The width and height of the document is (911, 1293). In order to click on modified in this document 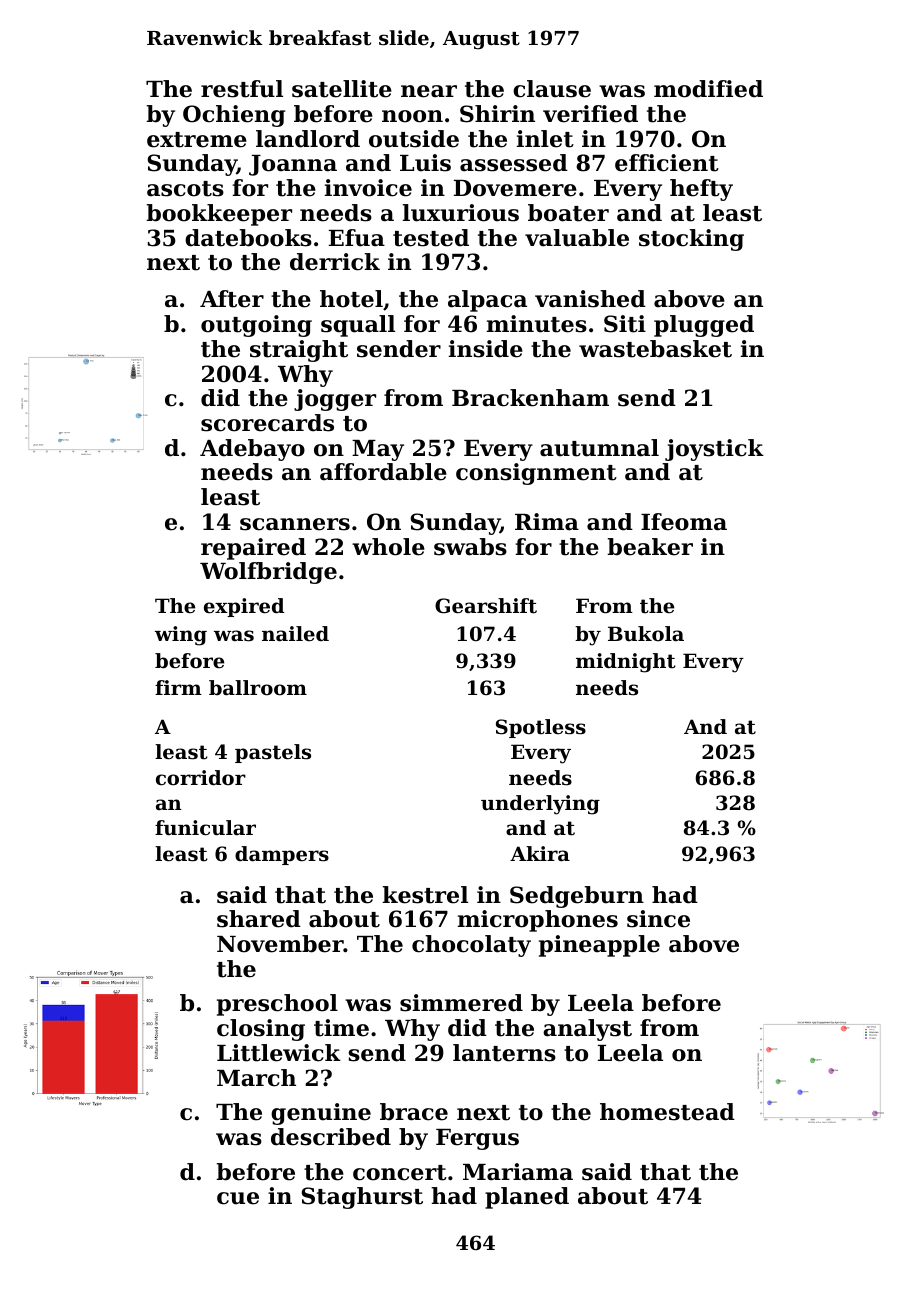, I will do `click(708, 89)`.
